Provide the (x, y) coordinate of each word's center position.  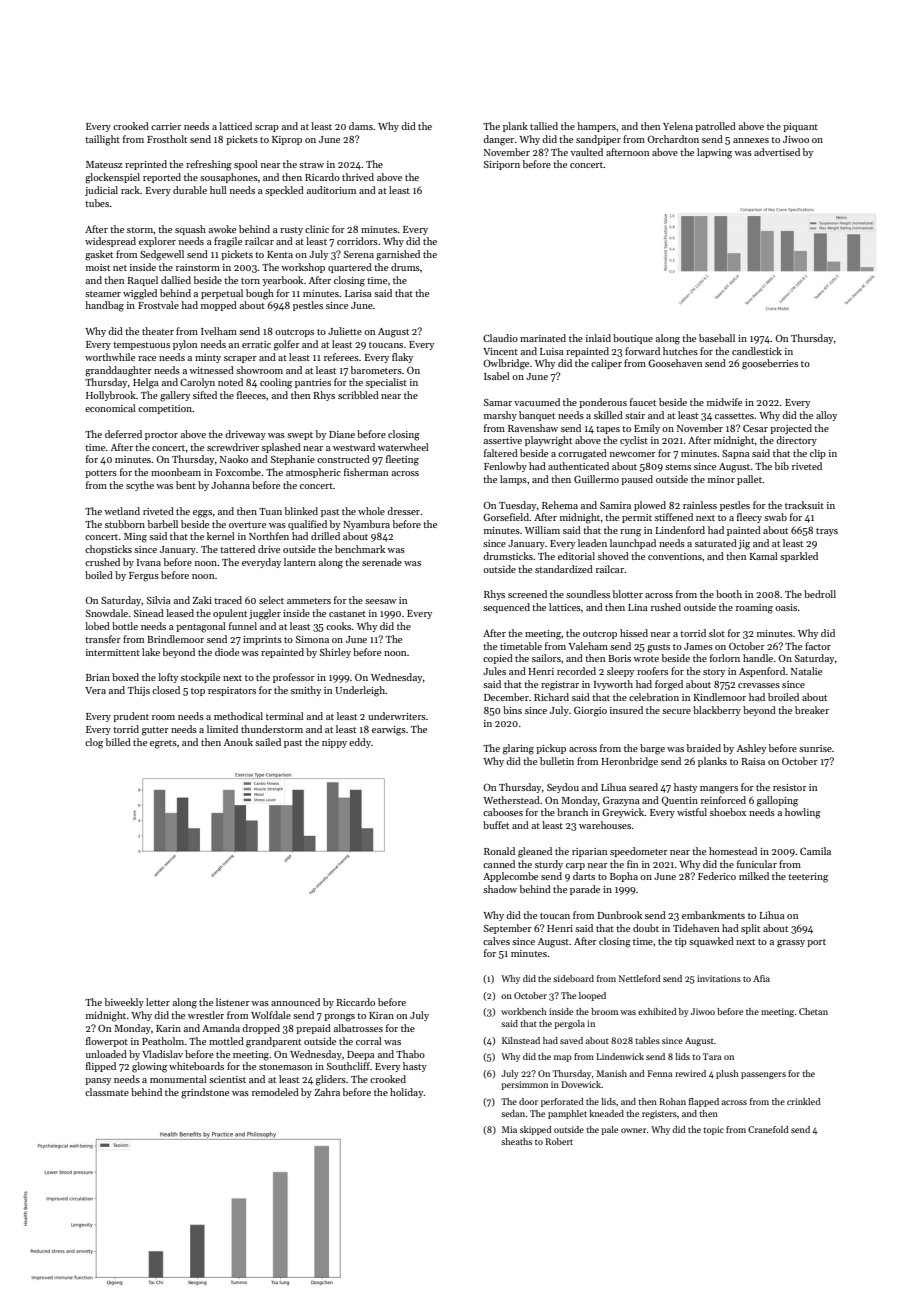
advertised (777, 152)
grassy (791, 944)
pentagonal (201, 627)
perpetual (222, 294)
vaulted (586, 152)
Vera (95, 690)
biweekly (124, 1003)
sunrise (815, 748)
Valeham (588, 646)
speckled (284, 191)
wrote (646, 659)
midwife (724, 402)
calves (496, 941)
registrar (560, 686)
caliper (606, 364)
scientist (227, 1079)
